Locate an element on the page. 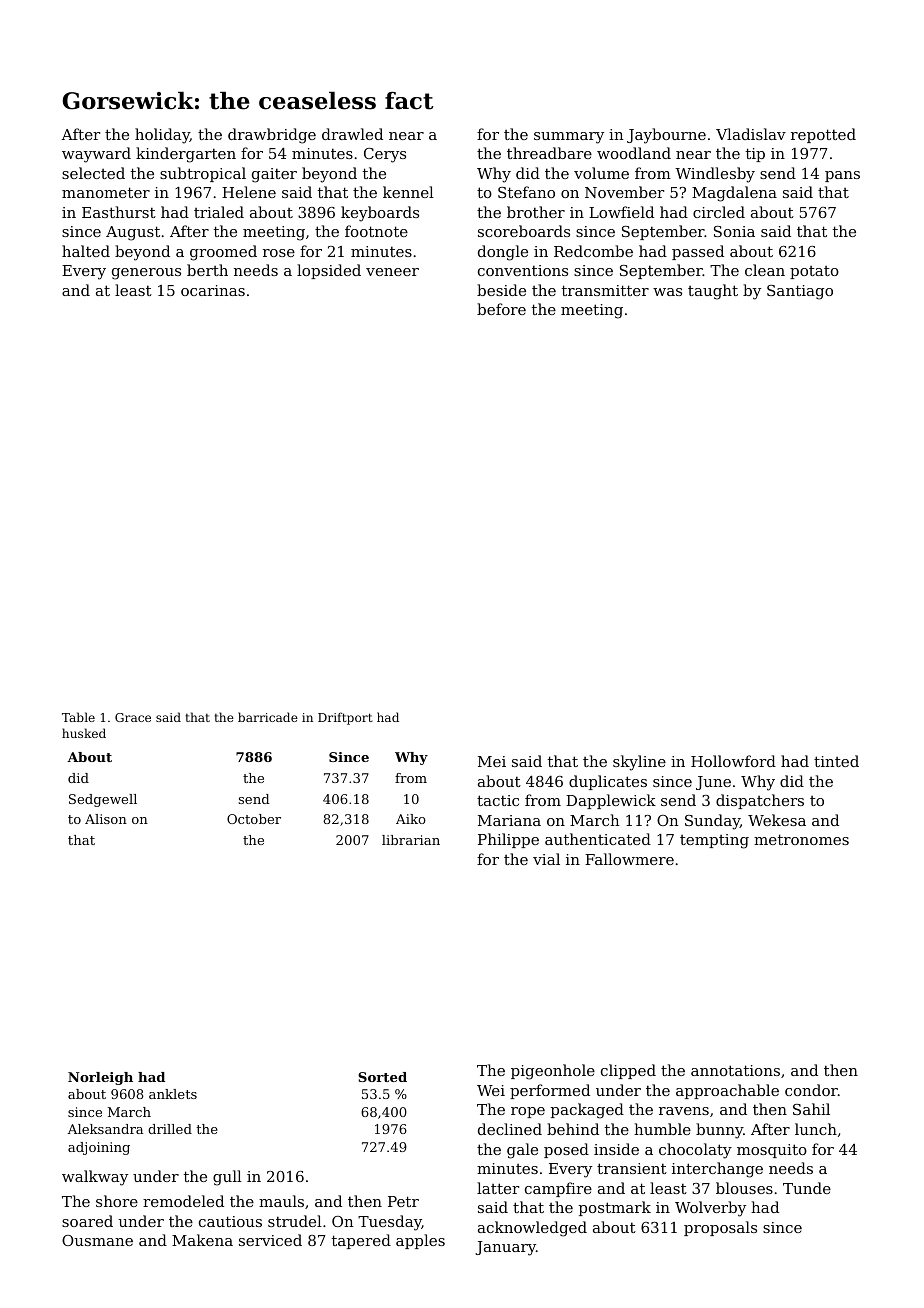 This image has height=1308, width=924. Grace is located at coordinates (133, 717).
